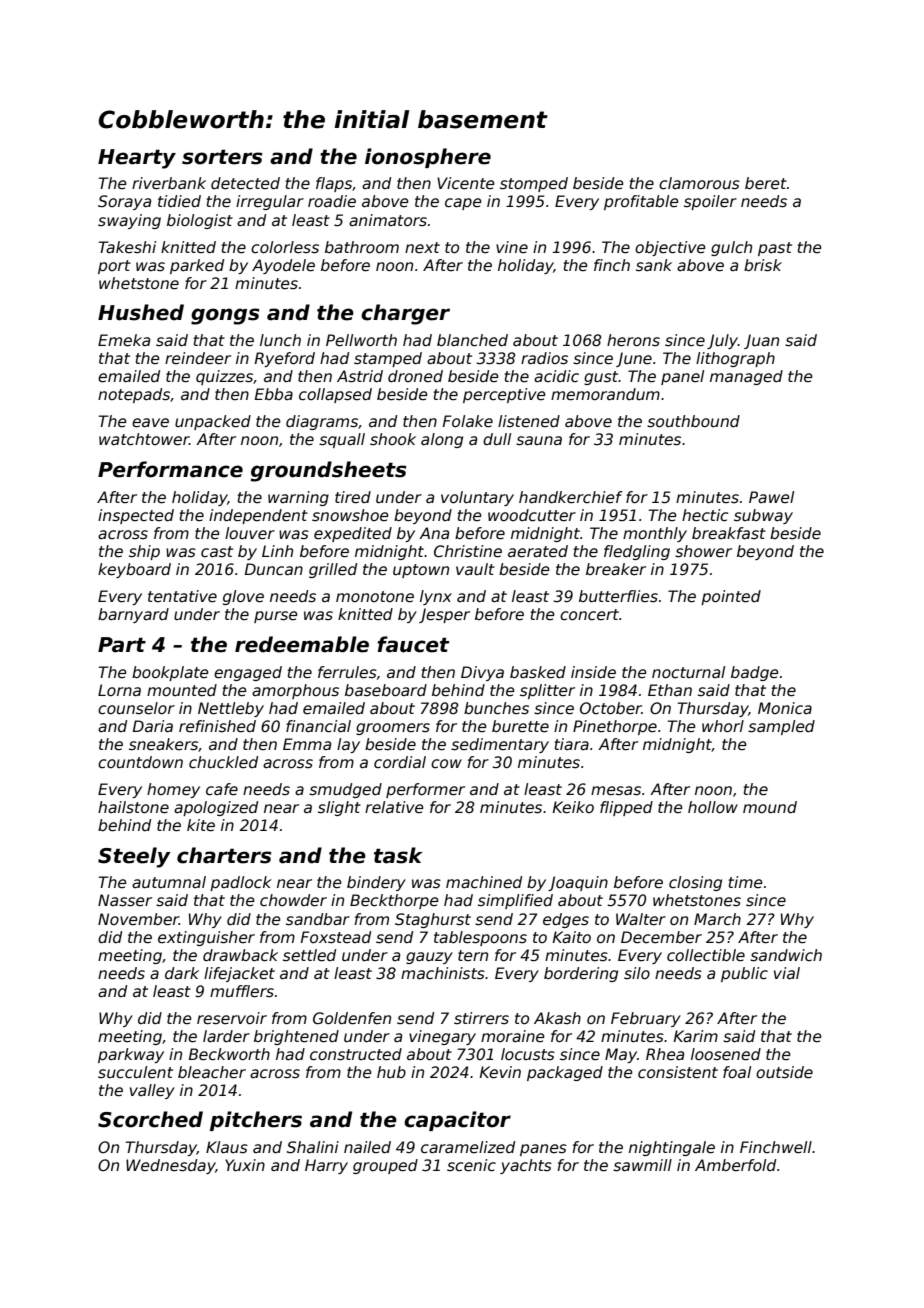  I want to click on Yuxin, so click(245, 1165).
